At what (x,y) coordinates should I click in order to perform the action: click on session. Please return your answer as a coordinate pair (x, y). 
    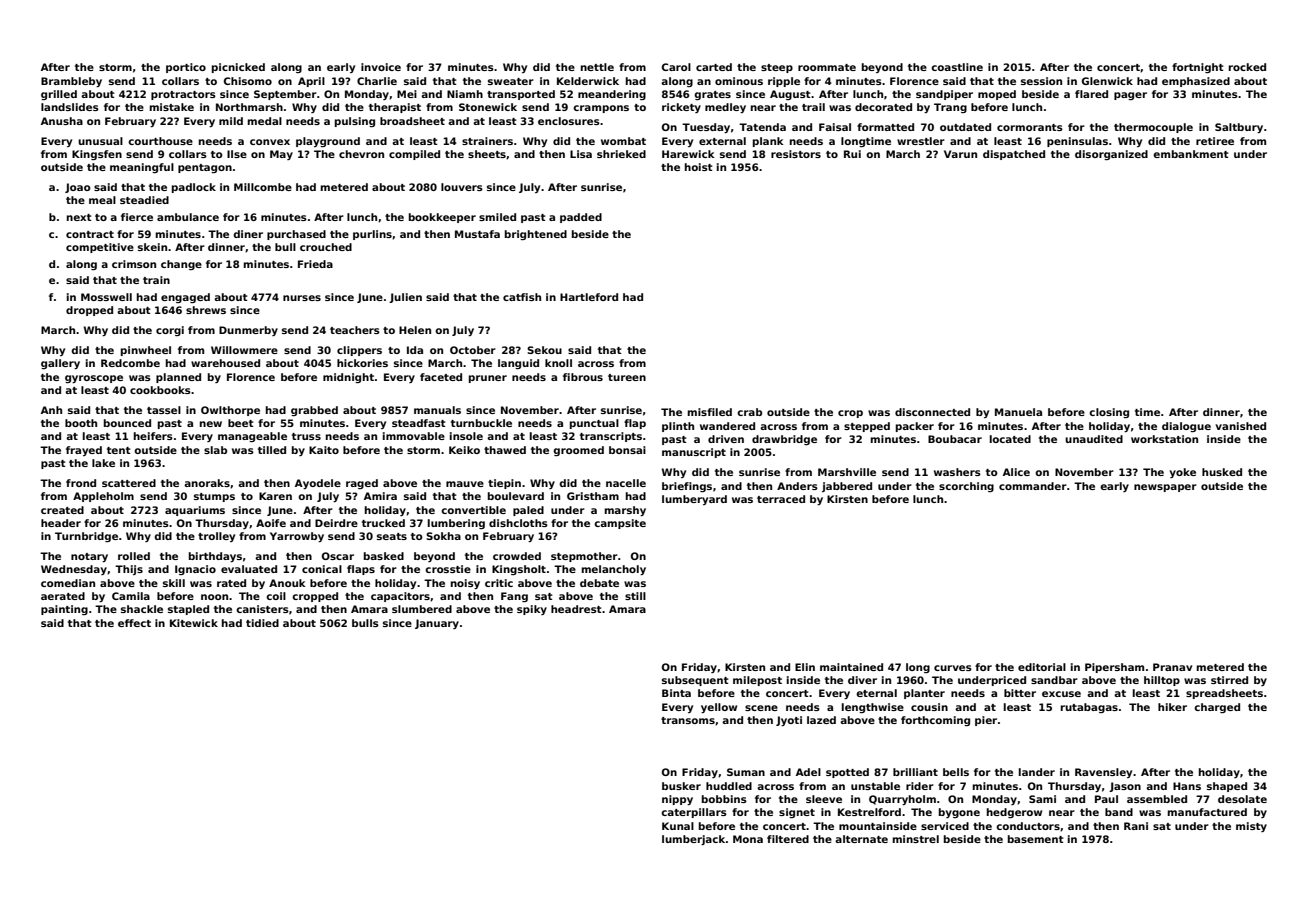
    Looking at the image, I should click on (1041, 81).
